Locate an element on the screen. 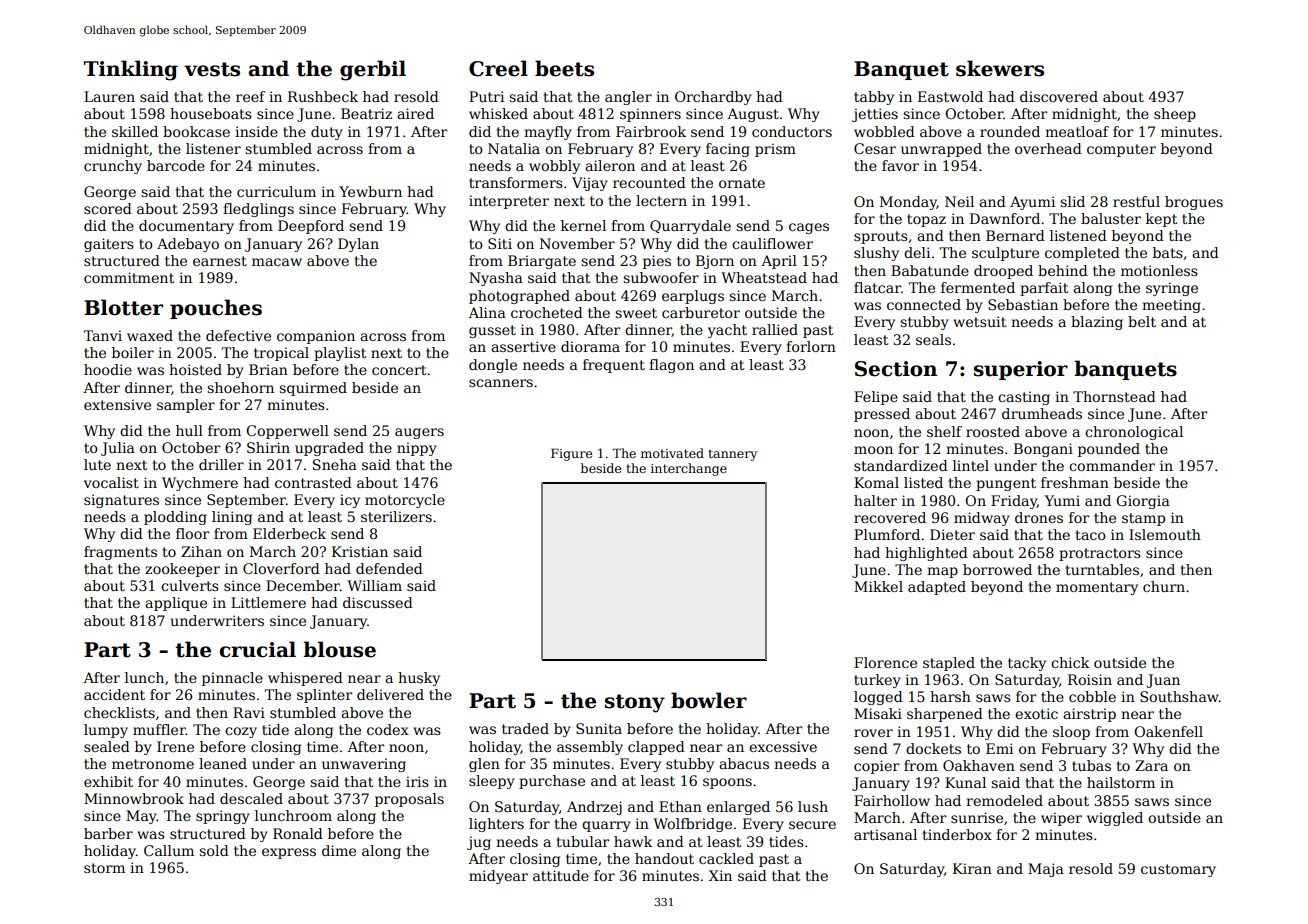  extensive is located at coordinates (117, 404).
